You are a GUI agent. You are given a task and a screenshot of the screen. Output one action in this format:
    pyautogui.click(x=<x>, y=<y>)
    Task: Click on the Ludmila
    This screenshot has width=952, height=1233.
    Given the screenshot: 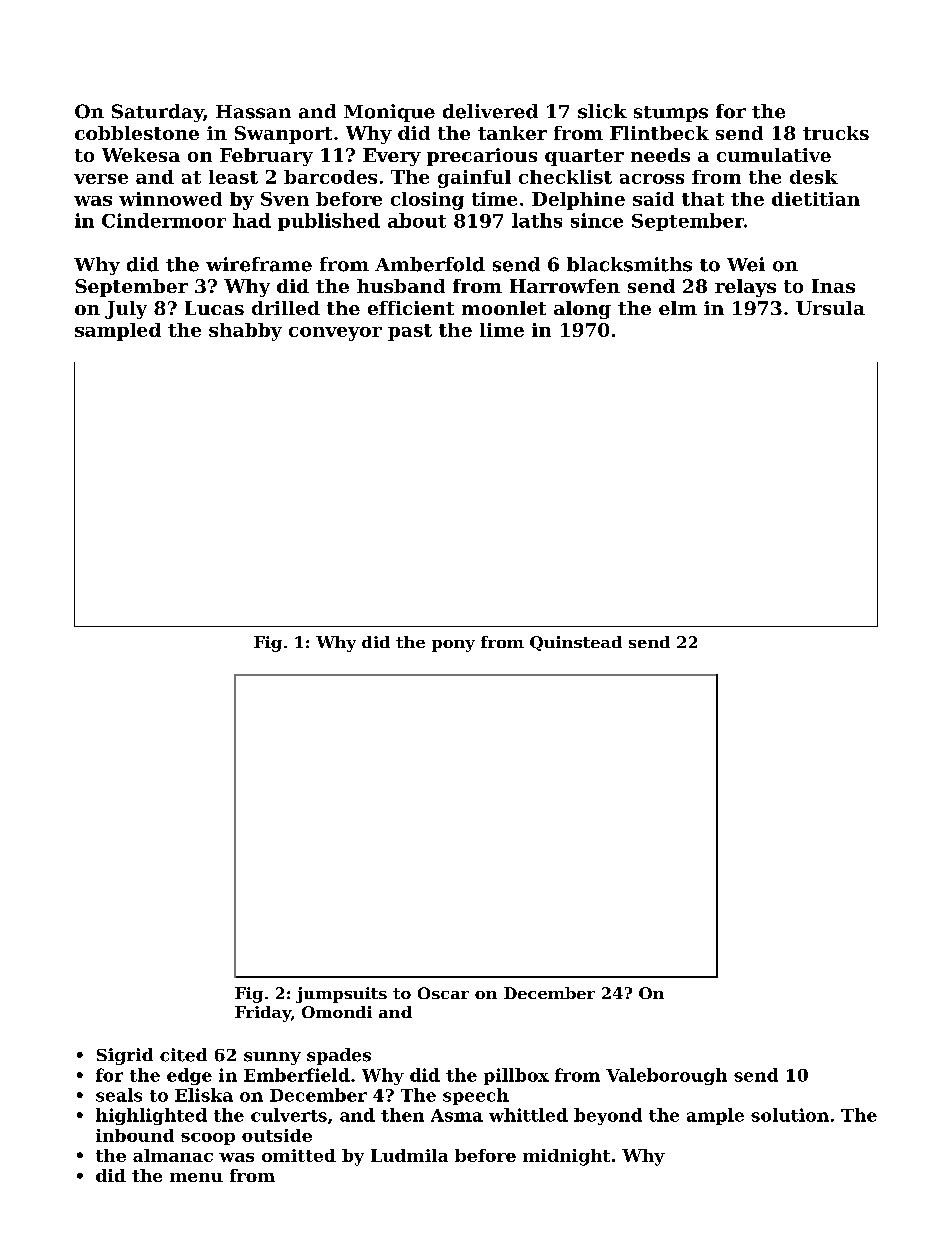 What is the action you would take?
    pyautogui.click(x=409, y=1155)
